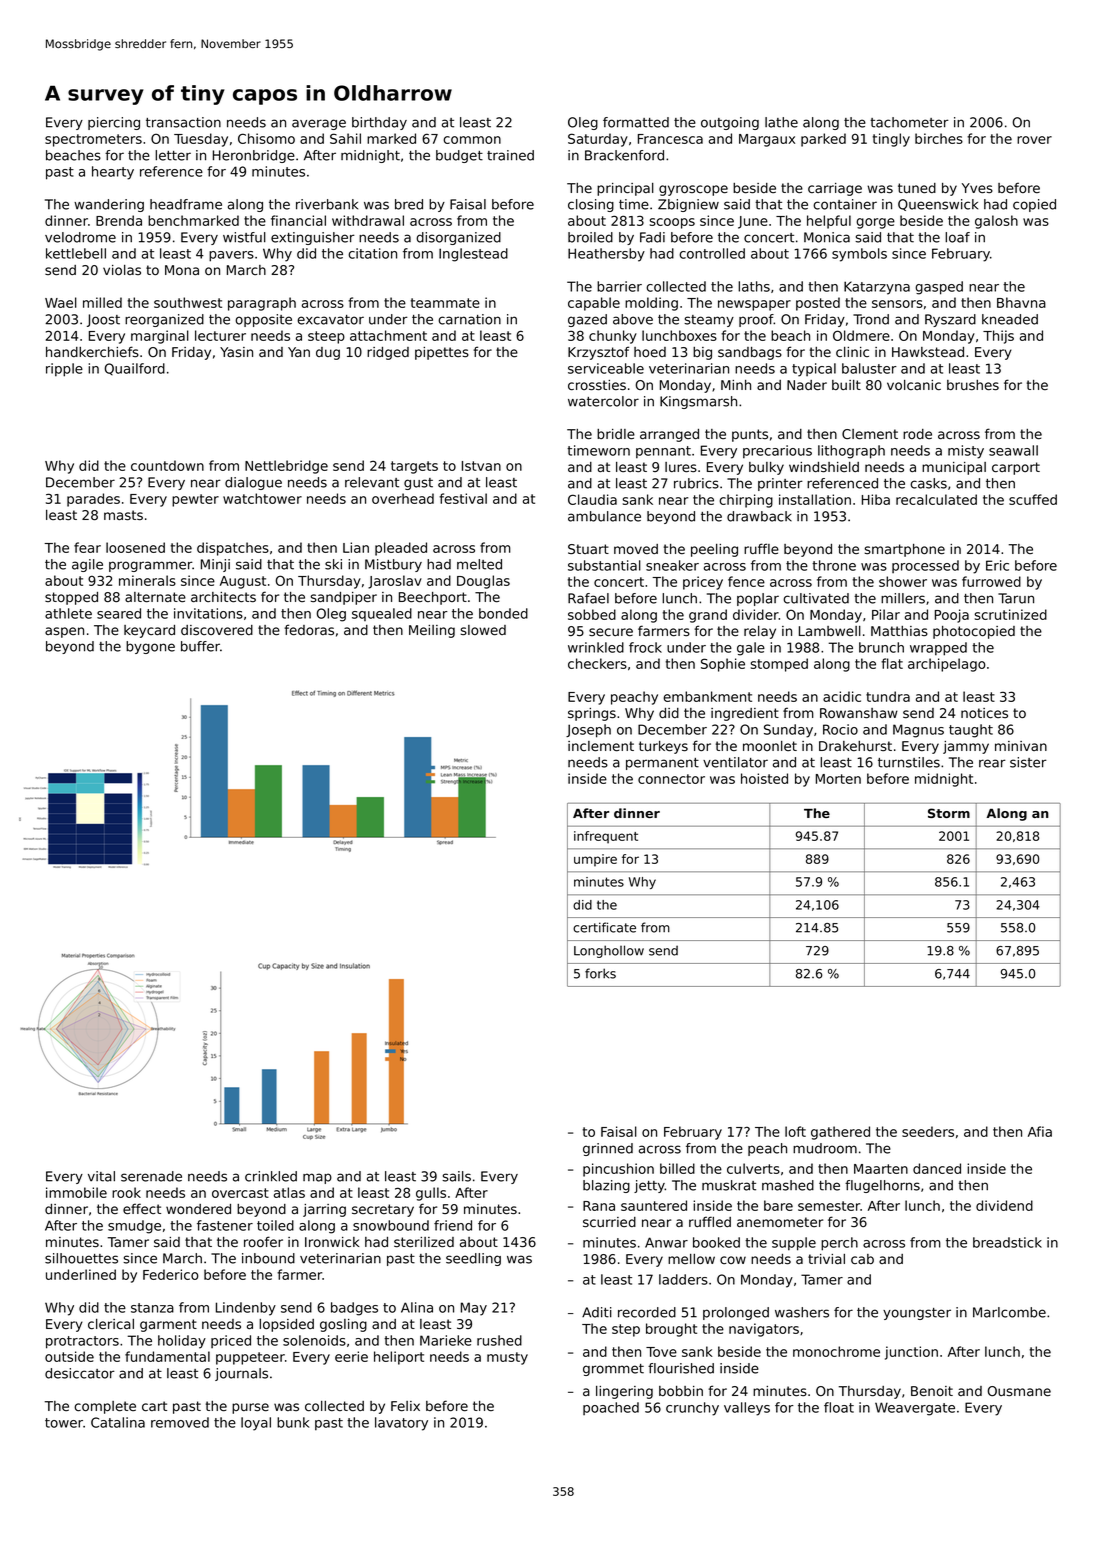  I want to click on Rowanshaw, so click(859, 713).
